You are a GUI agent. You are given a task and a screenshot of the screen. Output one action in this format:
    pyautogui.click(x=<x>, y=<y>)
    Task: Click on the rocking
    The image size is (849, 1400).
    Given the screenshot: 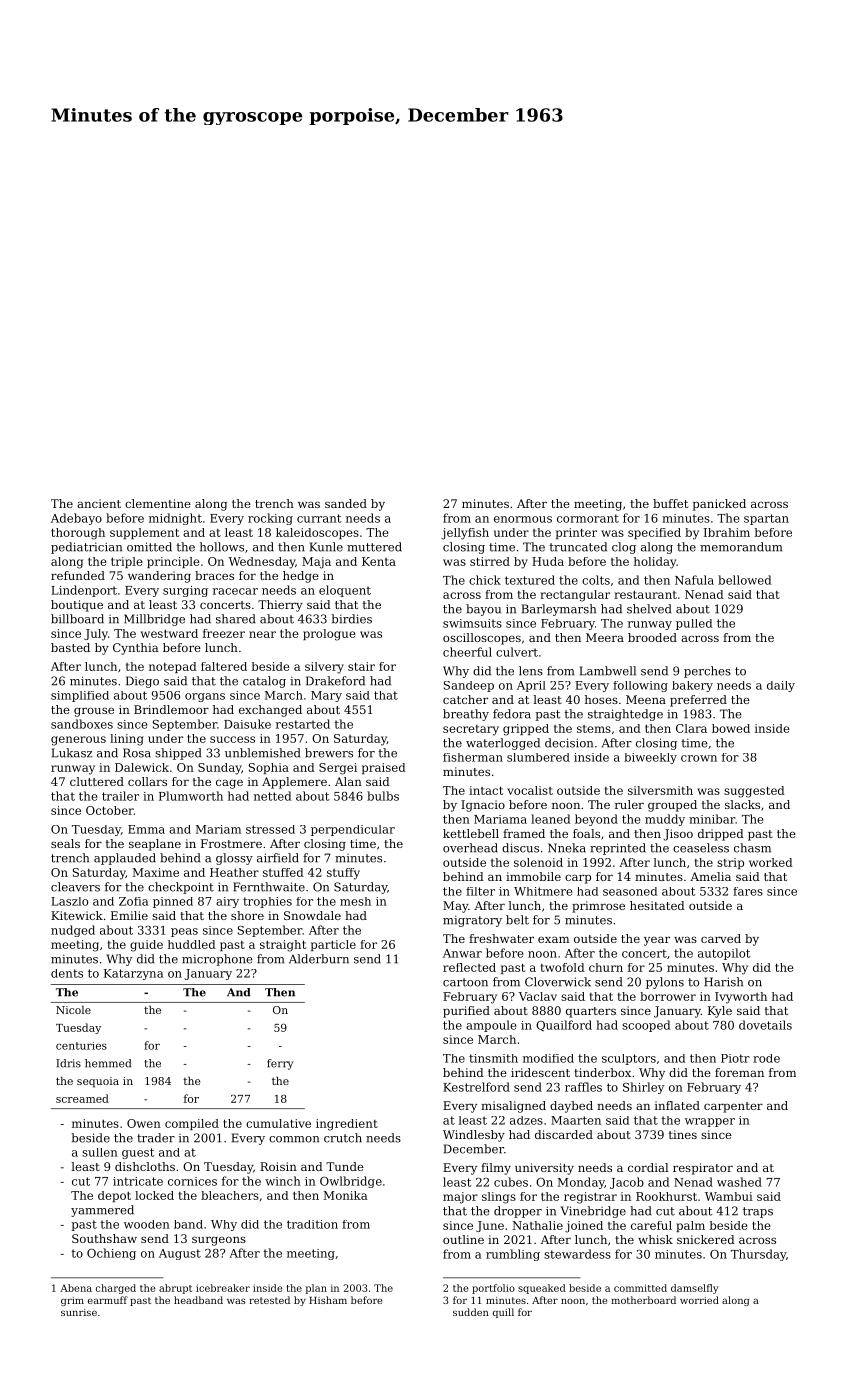 What is the action you would take?
    pyautogui.click(x=270, y=519)
